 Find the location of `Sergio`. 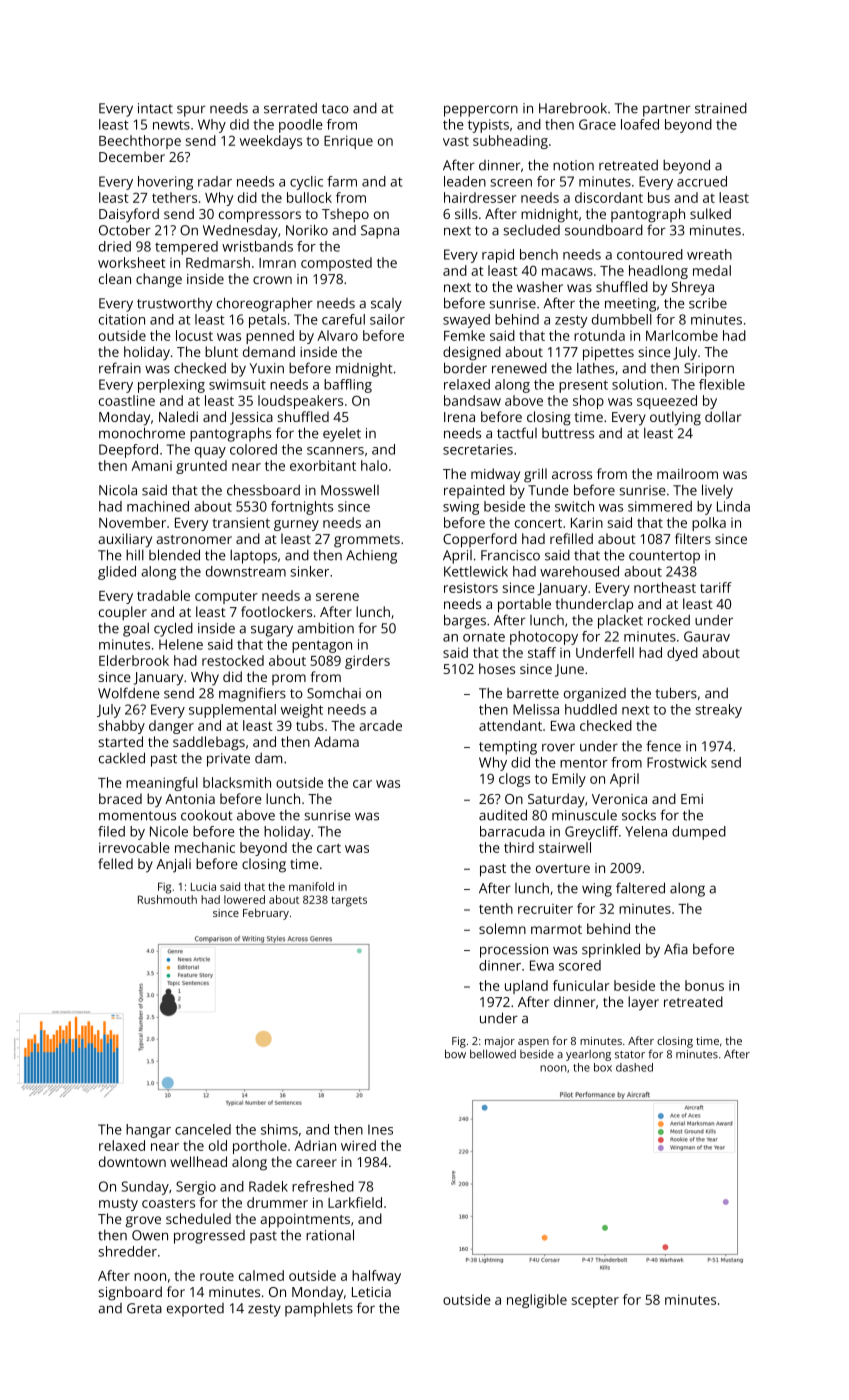

Sergio is located at coordinates (196, 1188).
